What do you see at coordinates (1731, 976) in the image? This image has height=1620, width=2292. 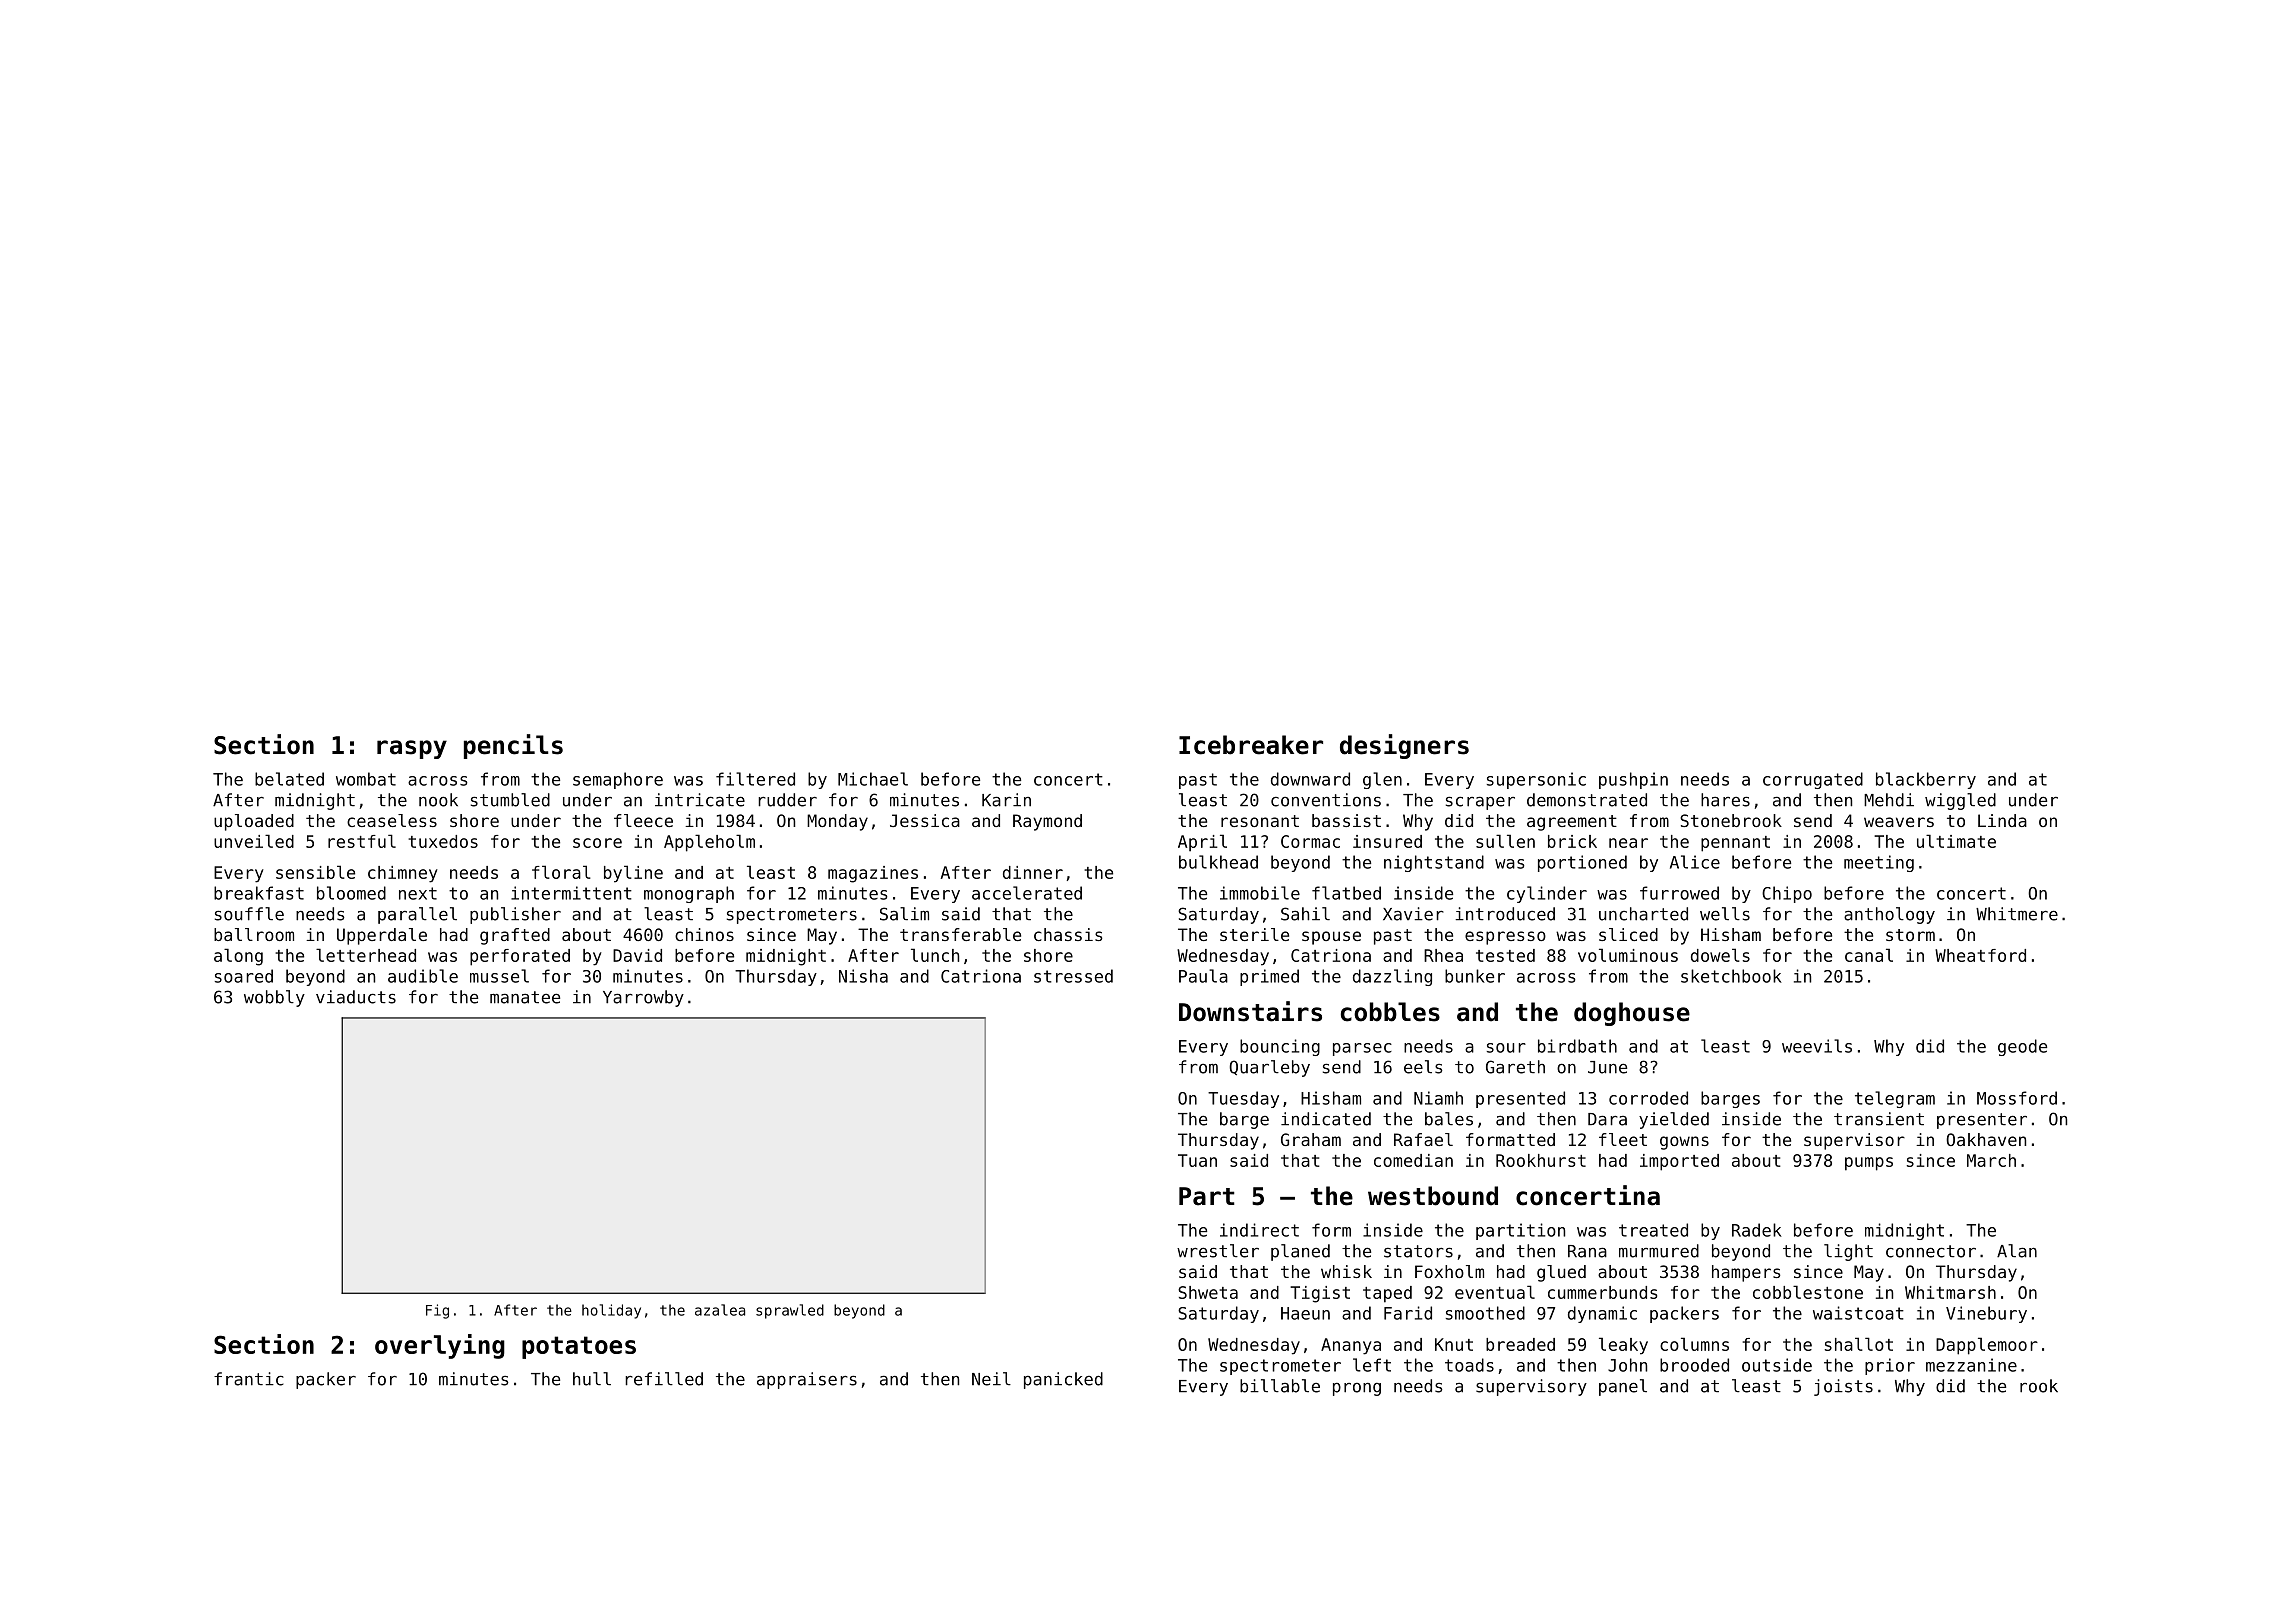 I see `sketchbook` at bounding box center [1731, 976].
